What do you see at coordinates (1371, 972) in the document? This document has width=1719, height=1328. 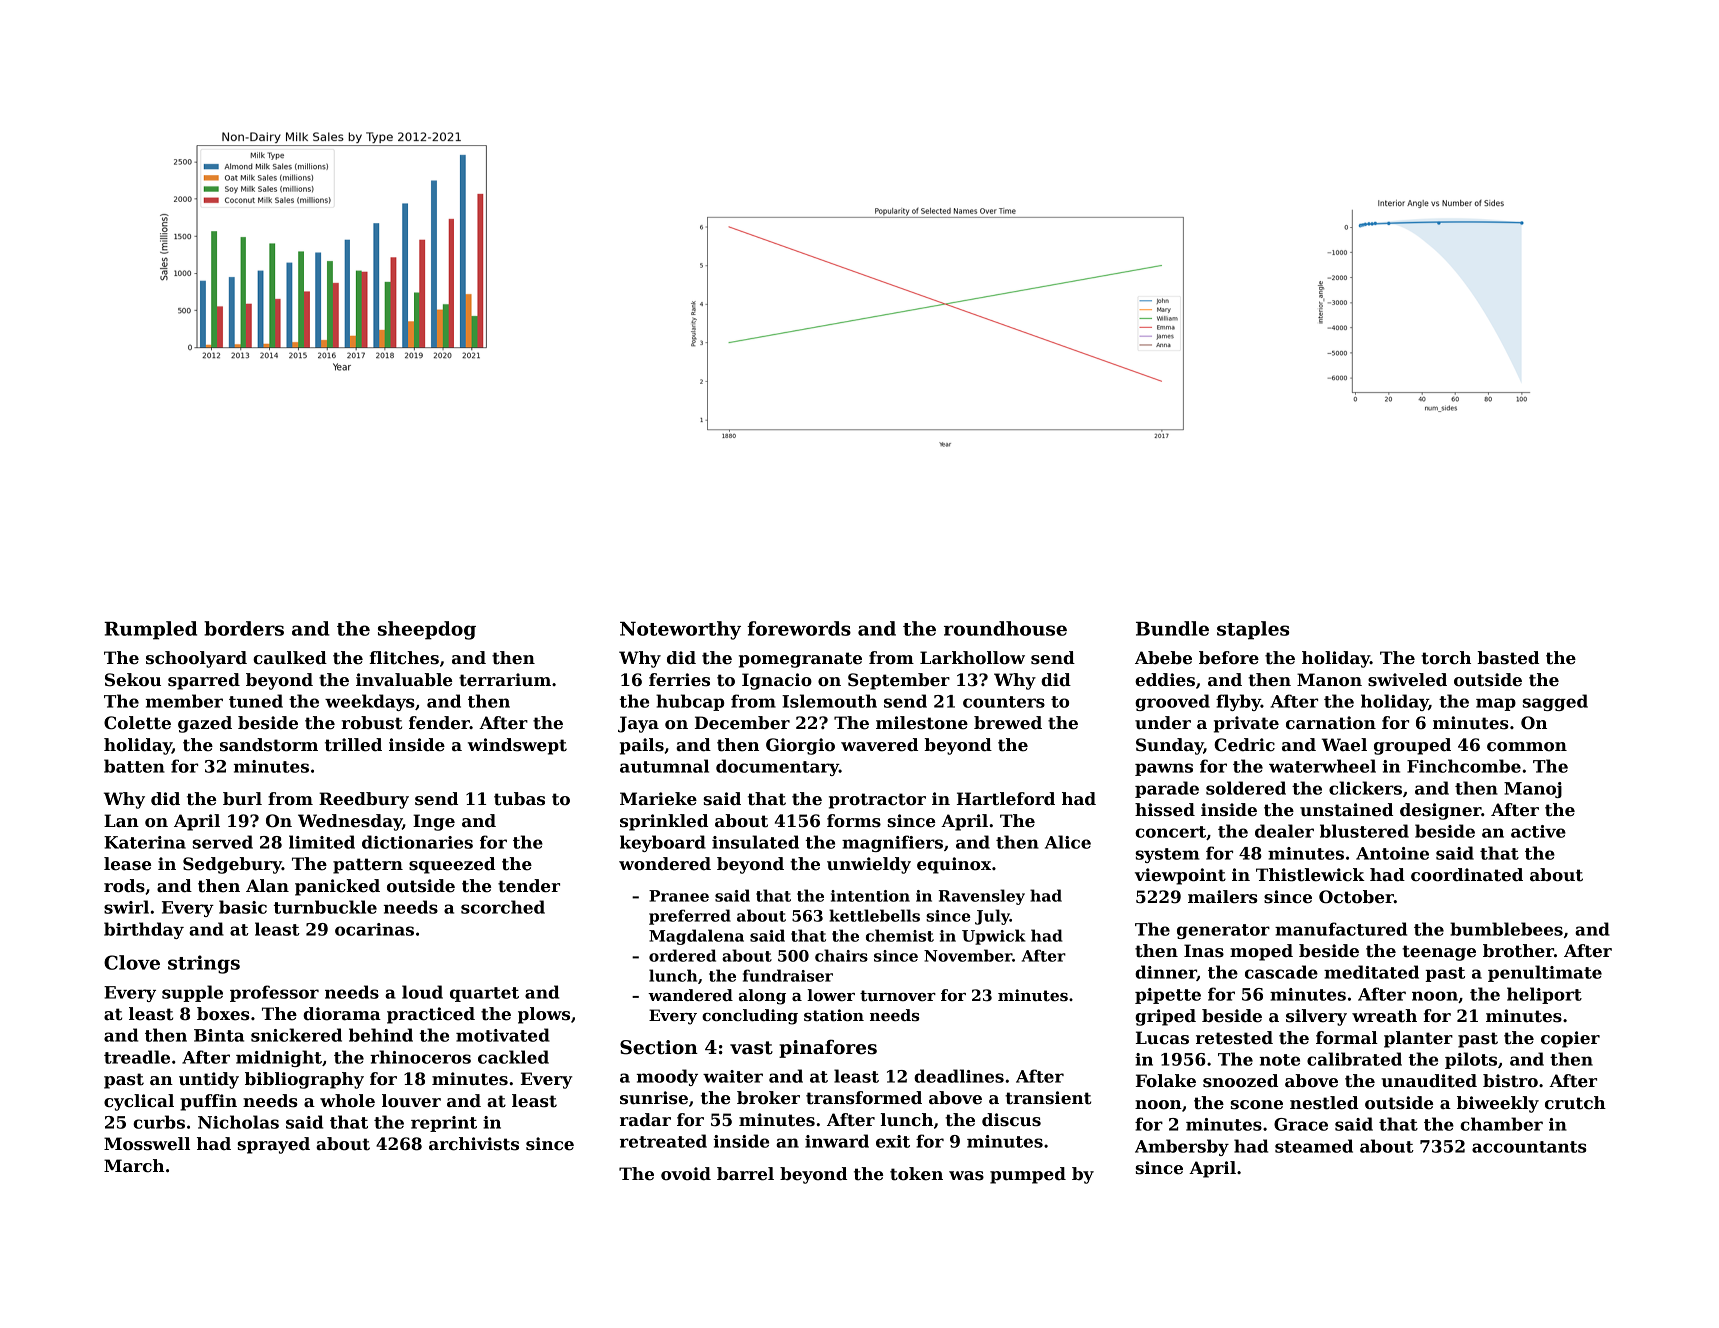 I see `meditated` at bounding box center [1371, 972].
